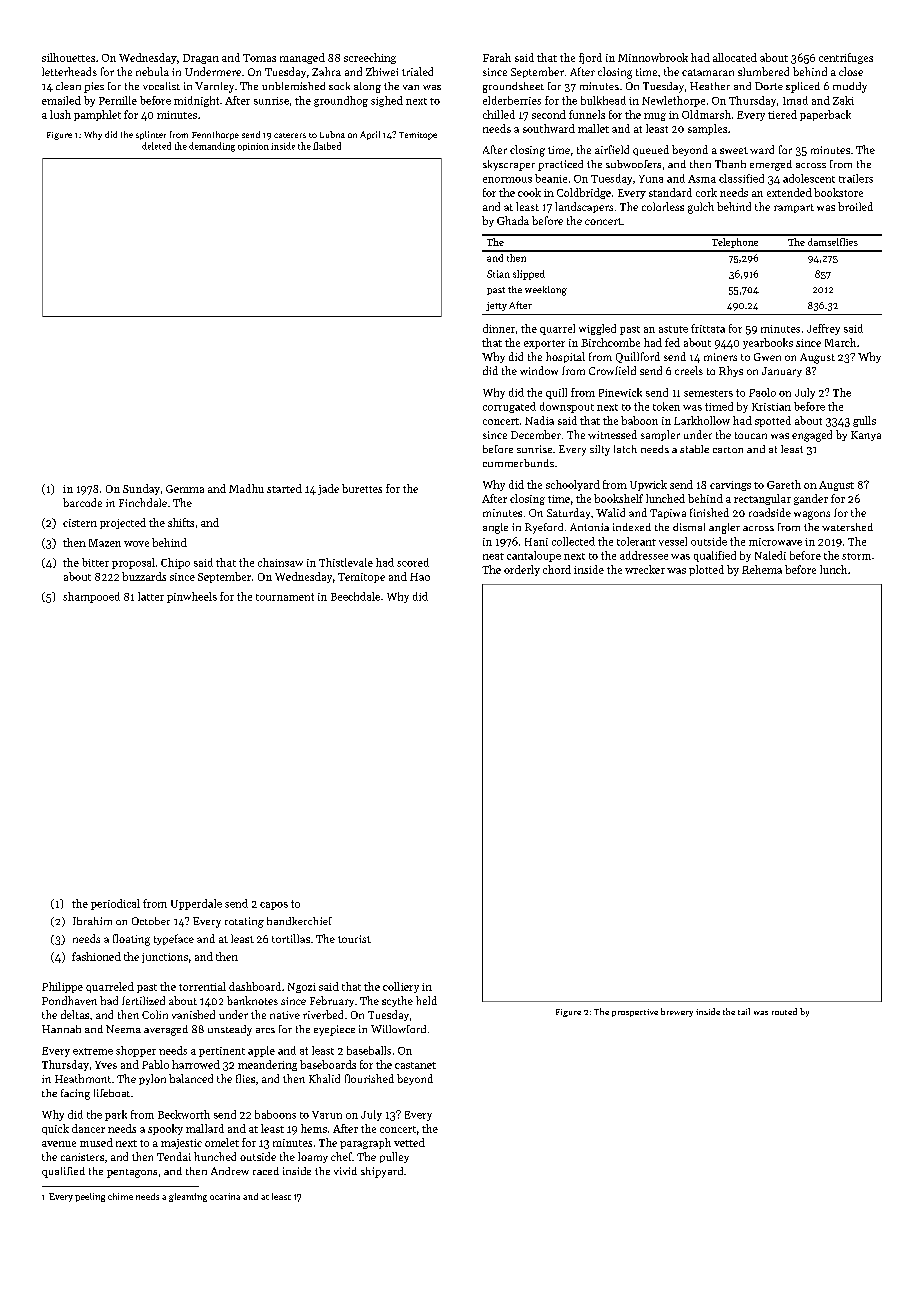  What do you see at coordinates (584, 193) in the page?
I see `Coldbridge` at bounding box center [584, 193].
